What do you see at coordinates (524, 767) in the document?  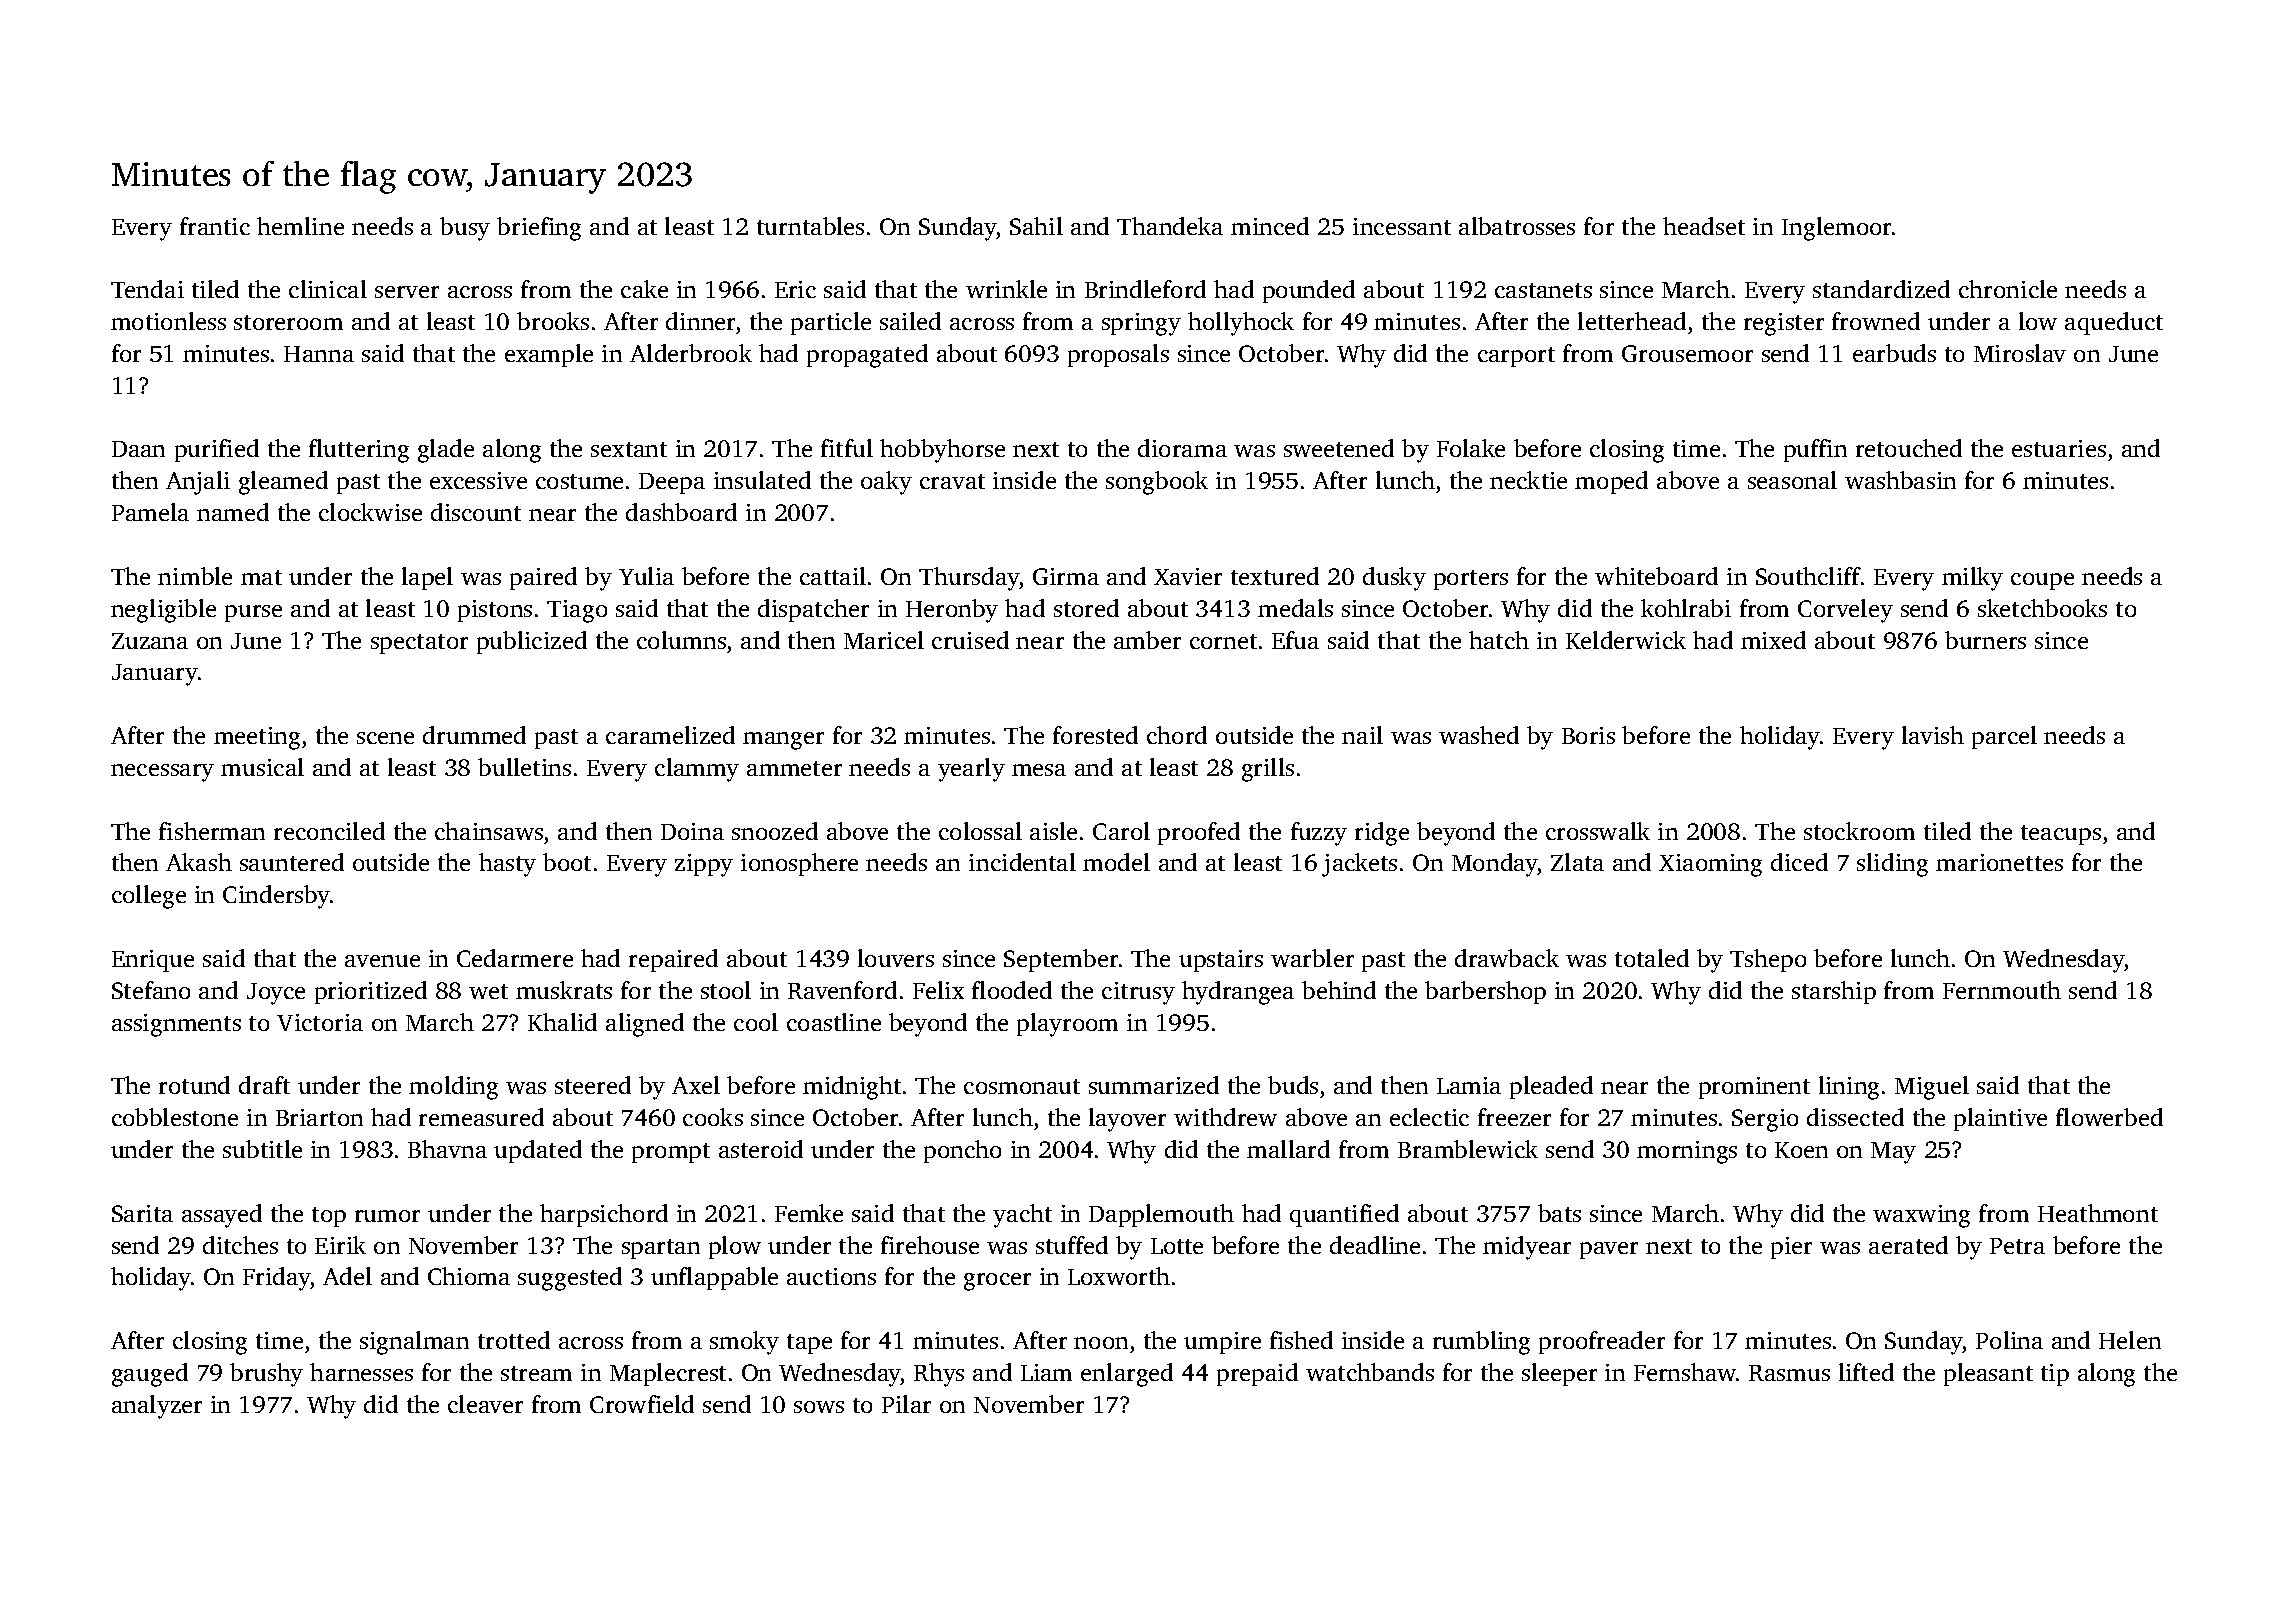 I see `bulletins` at bounding box center [524, 767].
